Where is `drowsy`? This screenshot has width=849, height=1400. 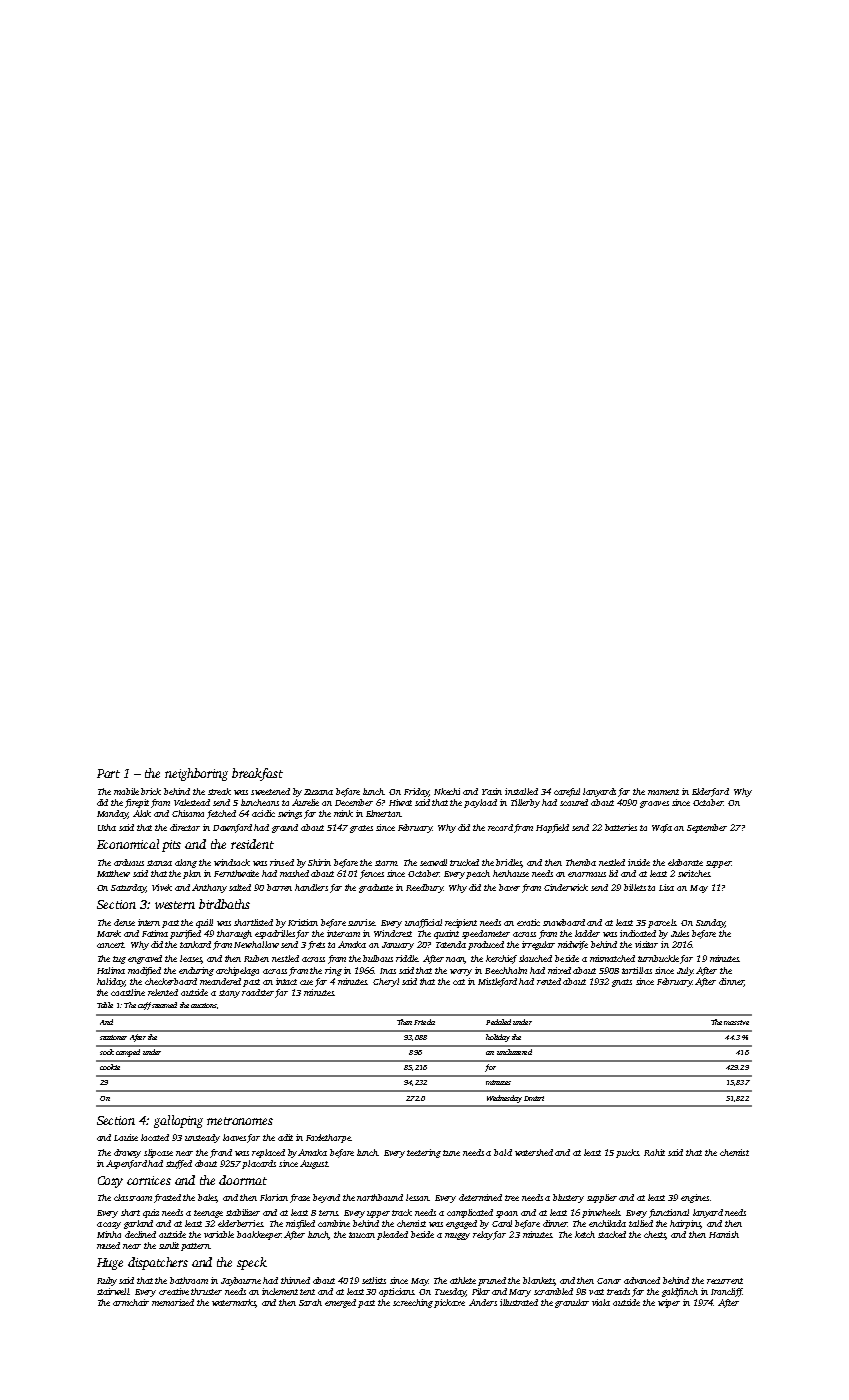 drowsy is located at coordinates (127, 1153).
